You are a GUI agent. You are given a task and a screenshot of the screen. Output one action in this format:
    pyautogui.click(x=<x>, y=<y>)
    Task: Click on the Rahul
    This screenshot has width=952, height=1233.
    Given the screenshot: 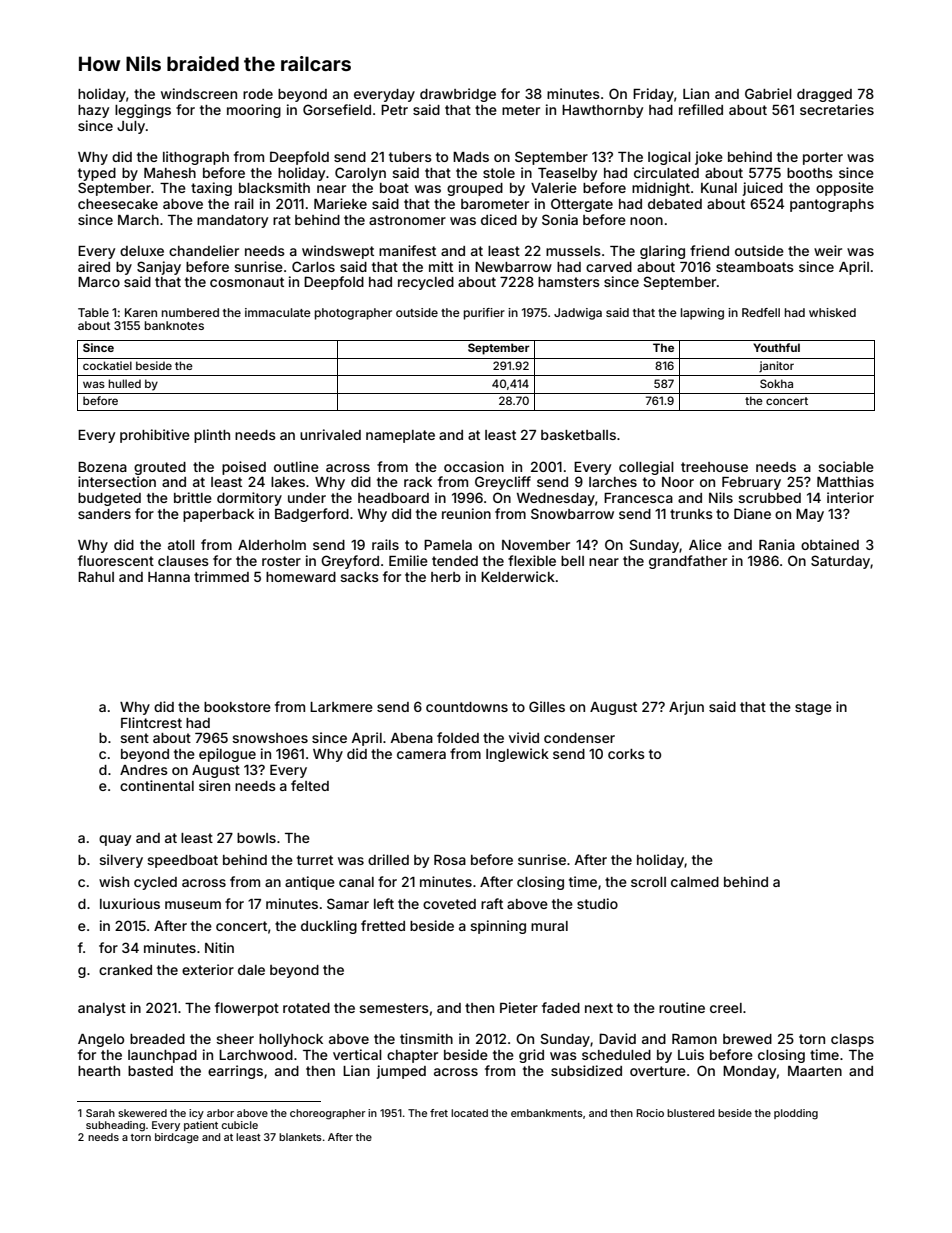 What is the action you would take?
    pyautogui.click(x=96, y=577)
